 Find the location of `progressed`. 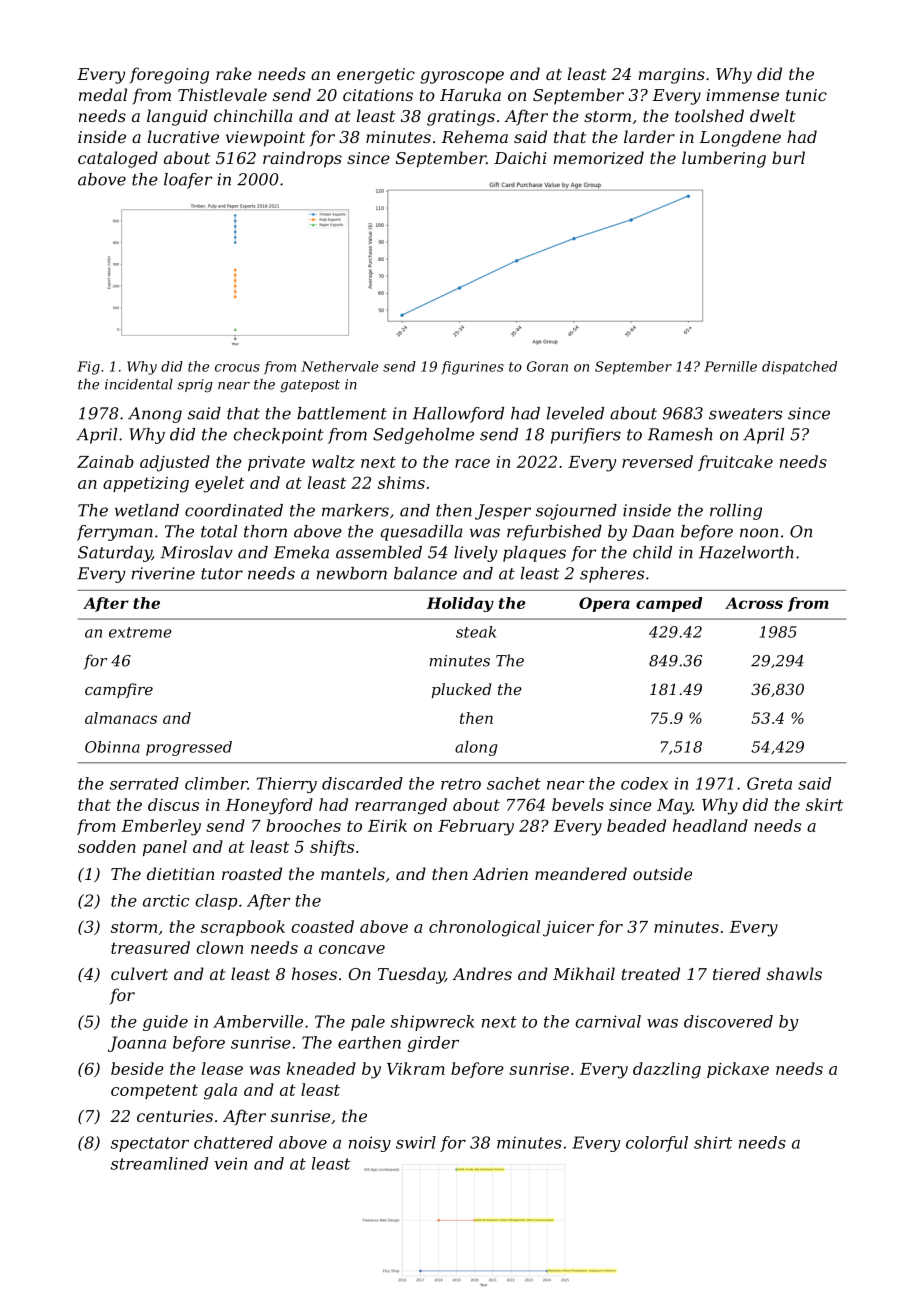

progressed is located at coordinates (189, 748).
